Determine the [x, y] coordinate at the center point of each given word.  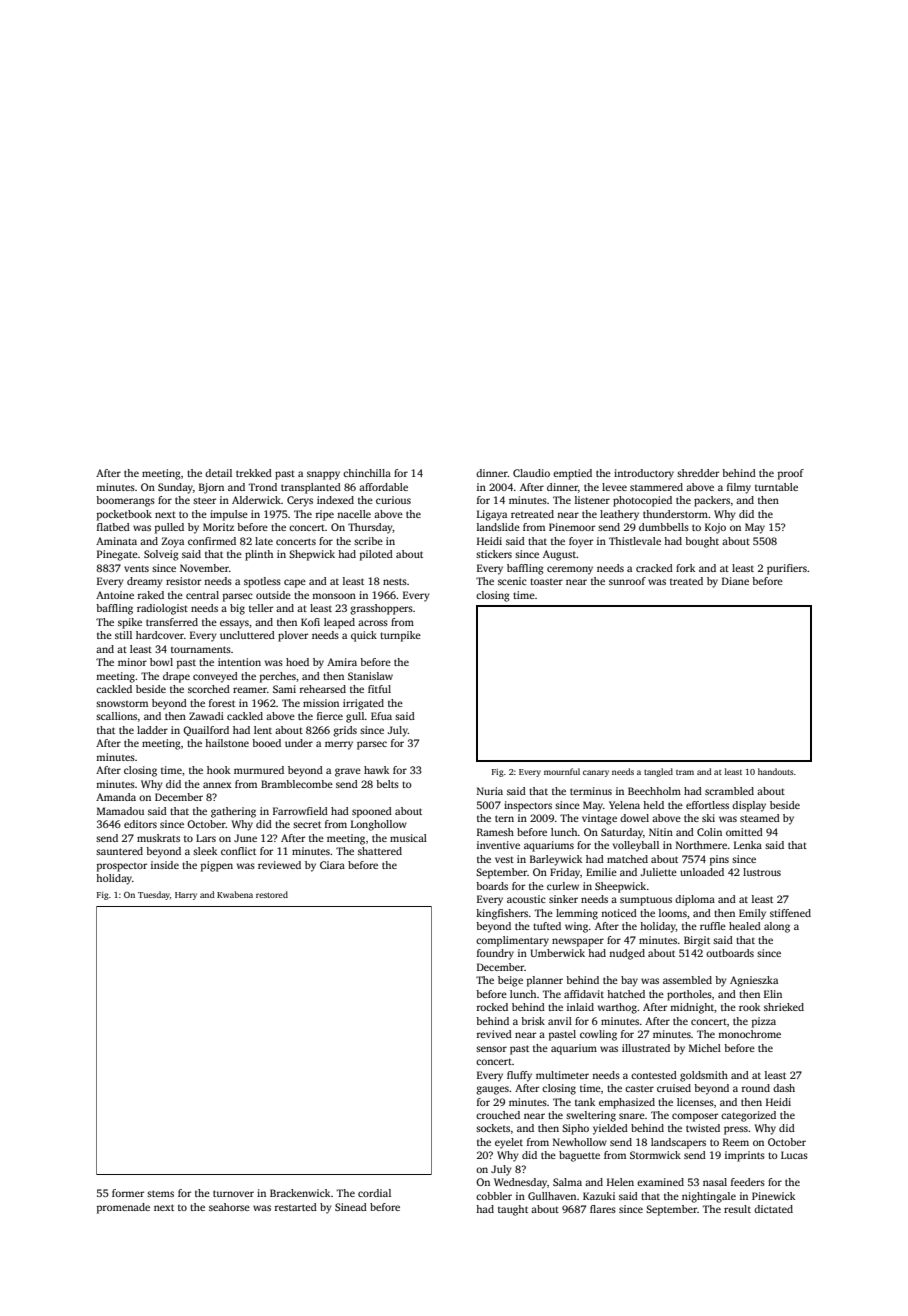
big [237, 609]
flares [603, 1209]
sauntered [119, 851]
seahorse [229, 1207]
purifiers [787, 569]
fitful [379, 689]
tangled [658, 772]
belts [387, 784]
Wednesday [520, 1183]
